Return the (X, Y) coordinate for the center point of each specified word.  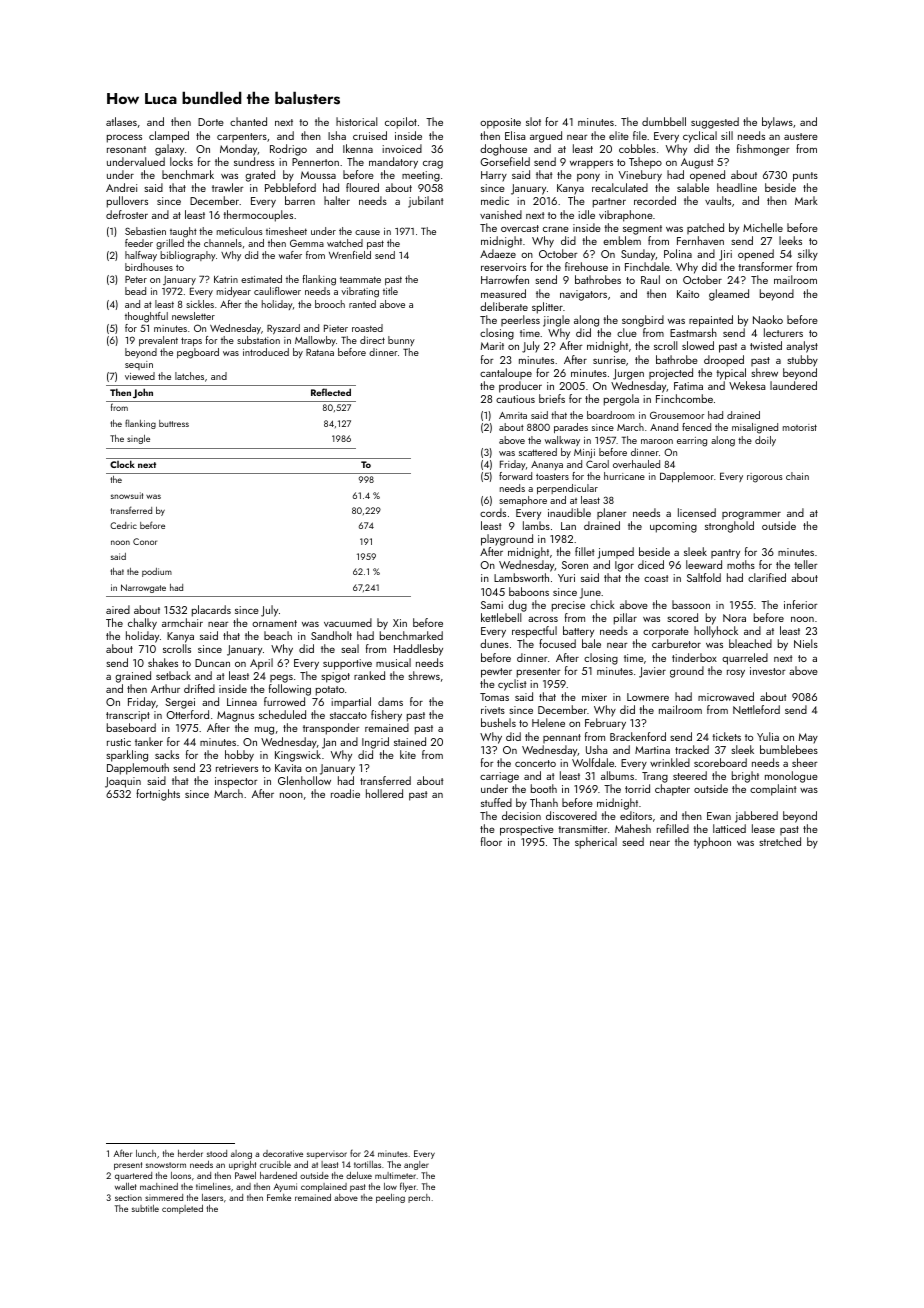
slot (533, 121)
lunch (146, 1153)
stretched (780, 841)
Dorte (211, 122)
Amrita (513, 415)
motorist (800, 427)
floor (491, 841)
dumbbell (664, 121)
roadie (345, 793)
